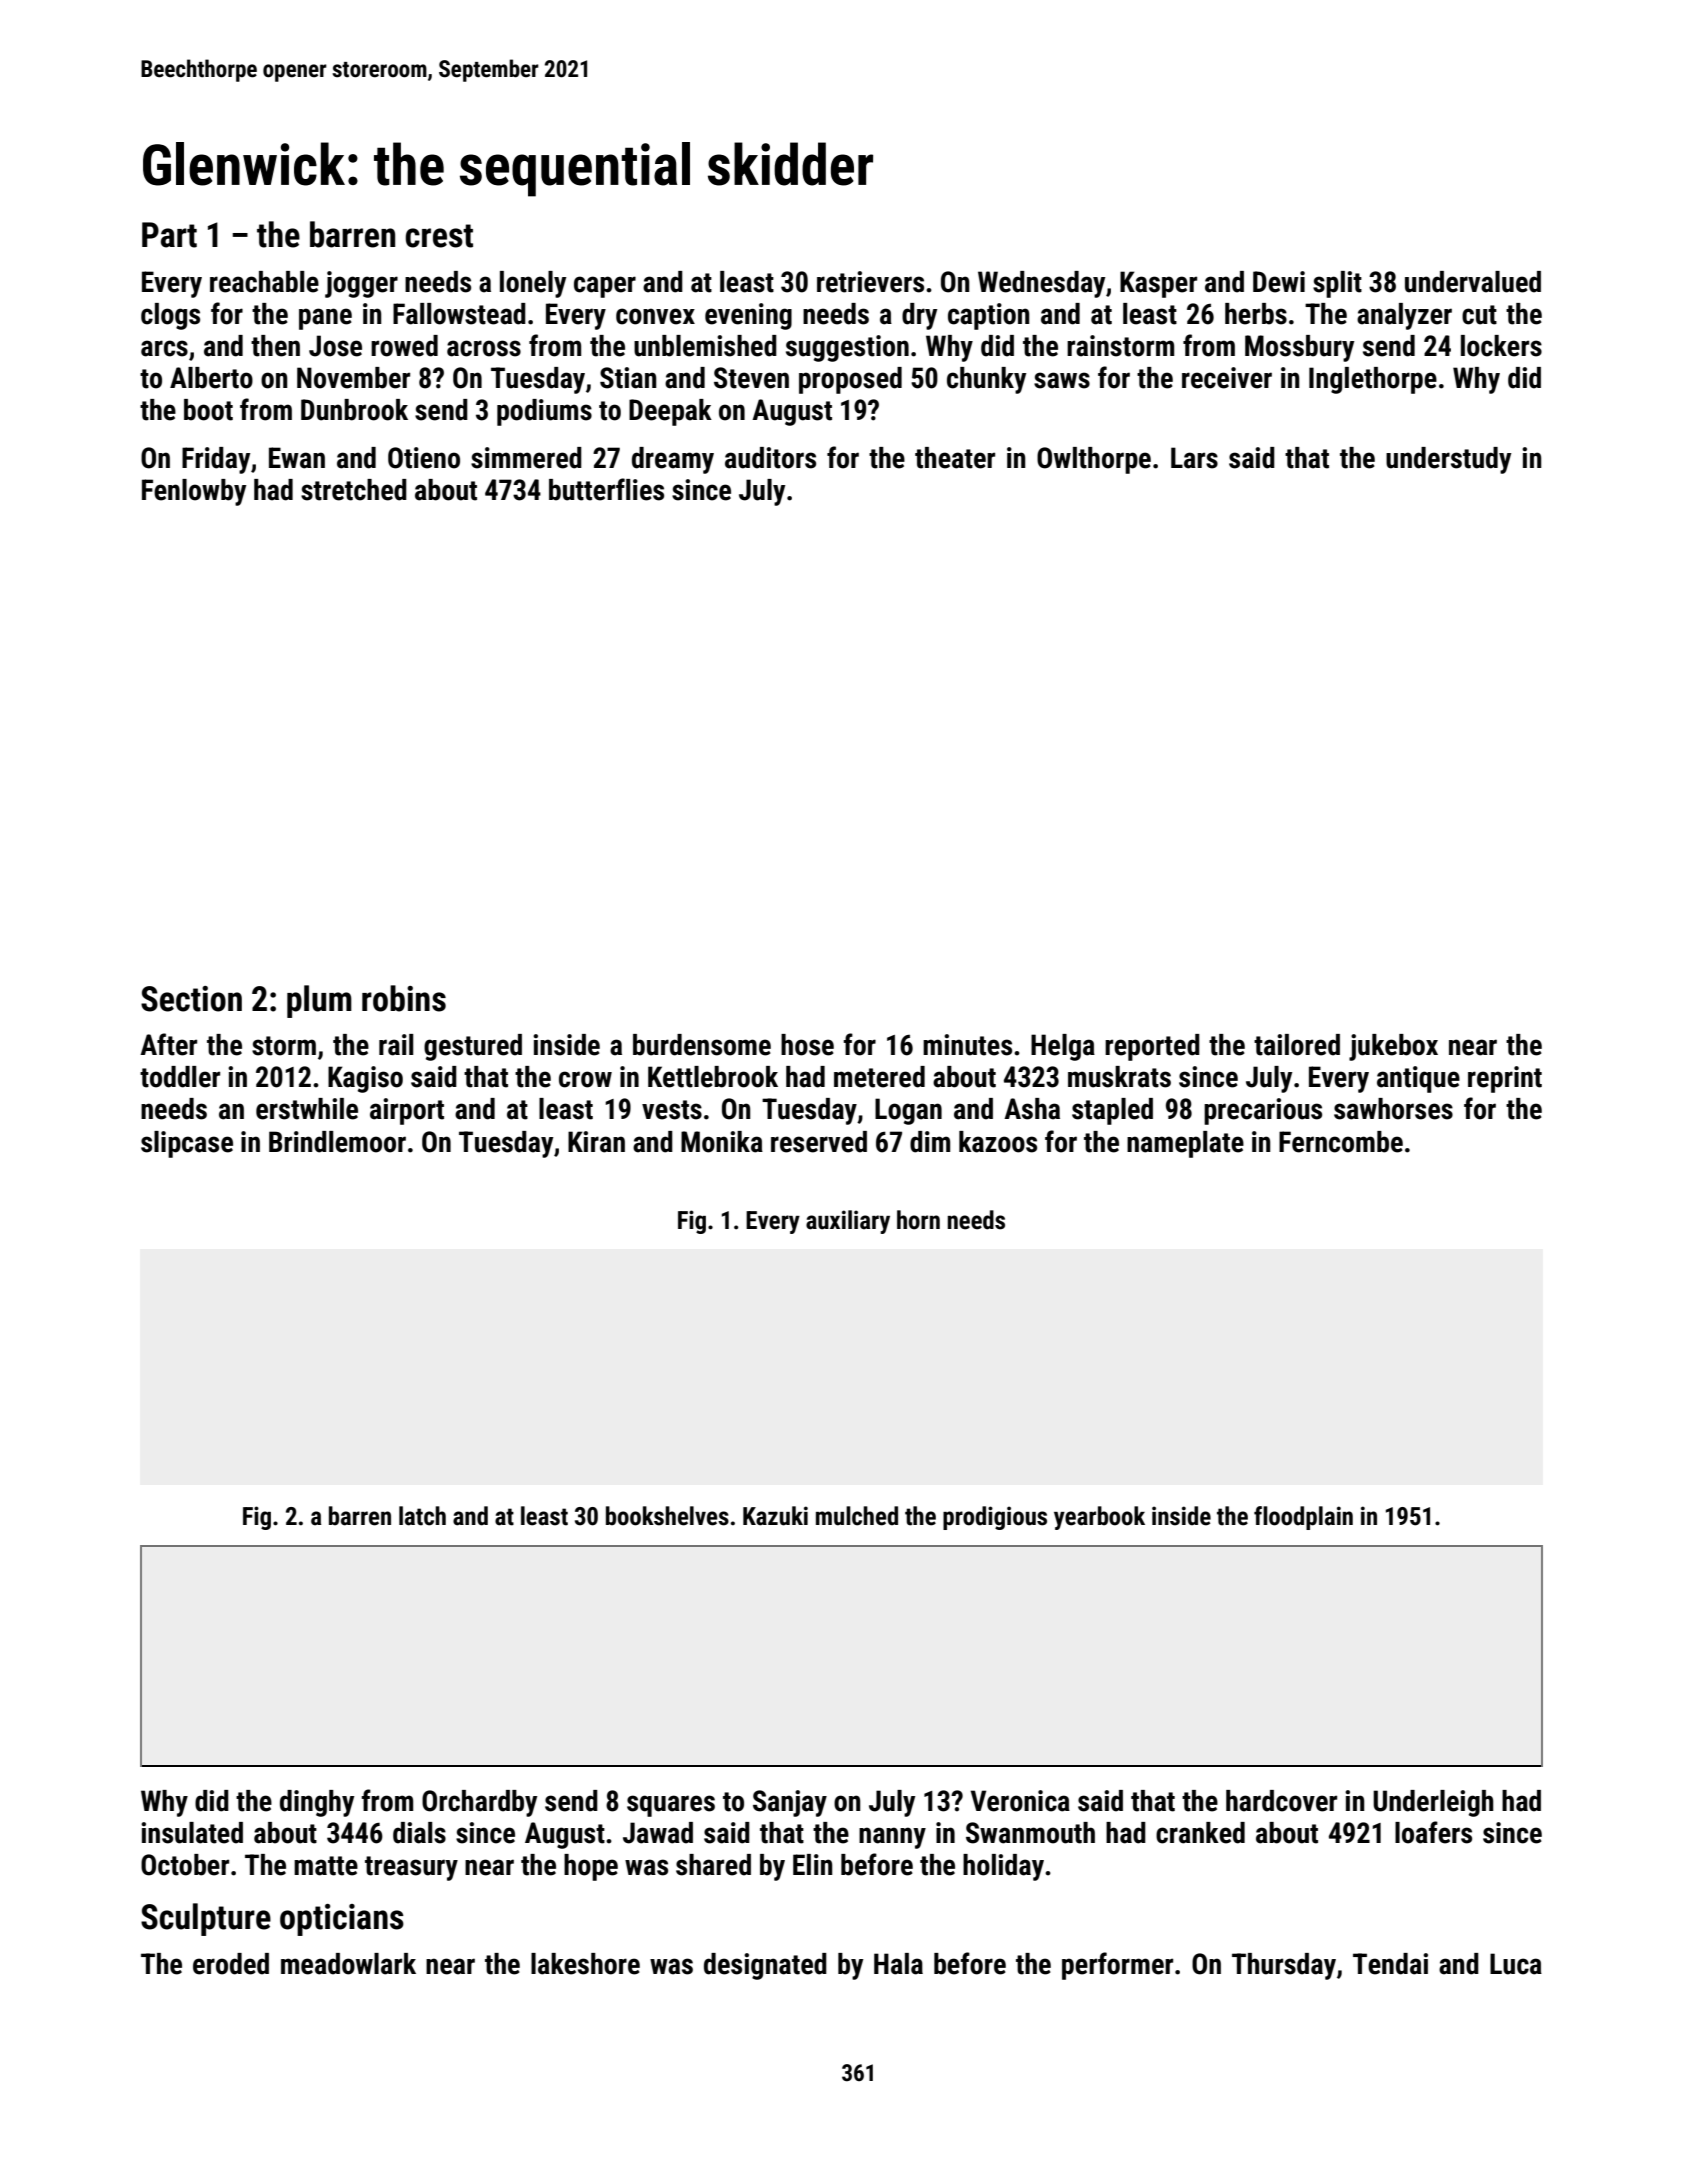 This image has height=2178, width=1683. Describe the element at coordinates (1185, 1144) in the image. I see `nameplate` at that location.
